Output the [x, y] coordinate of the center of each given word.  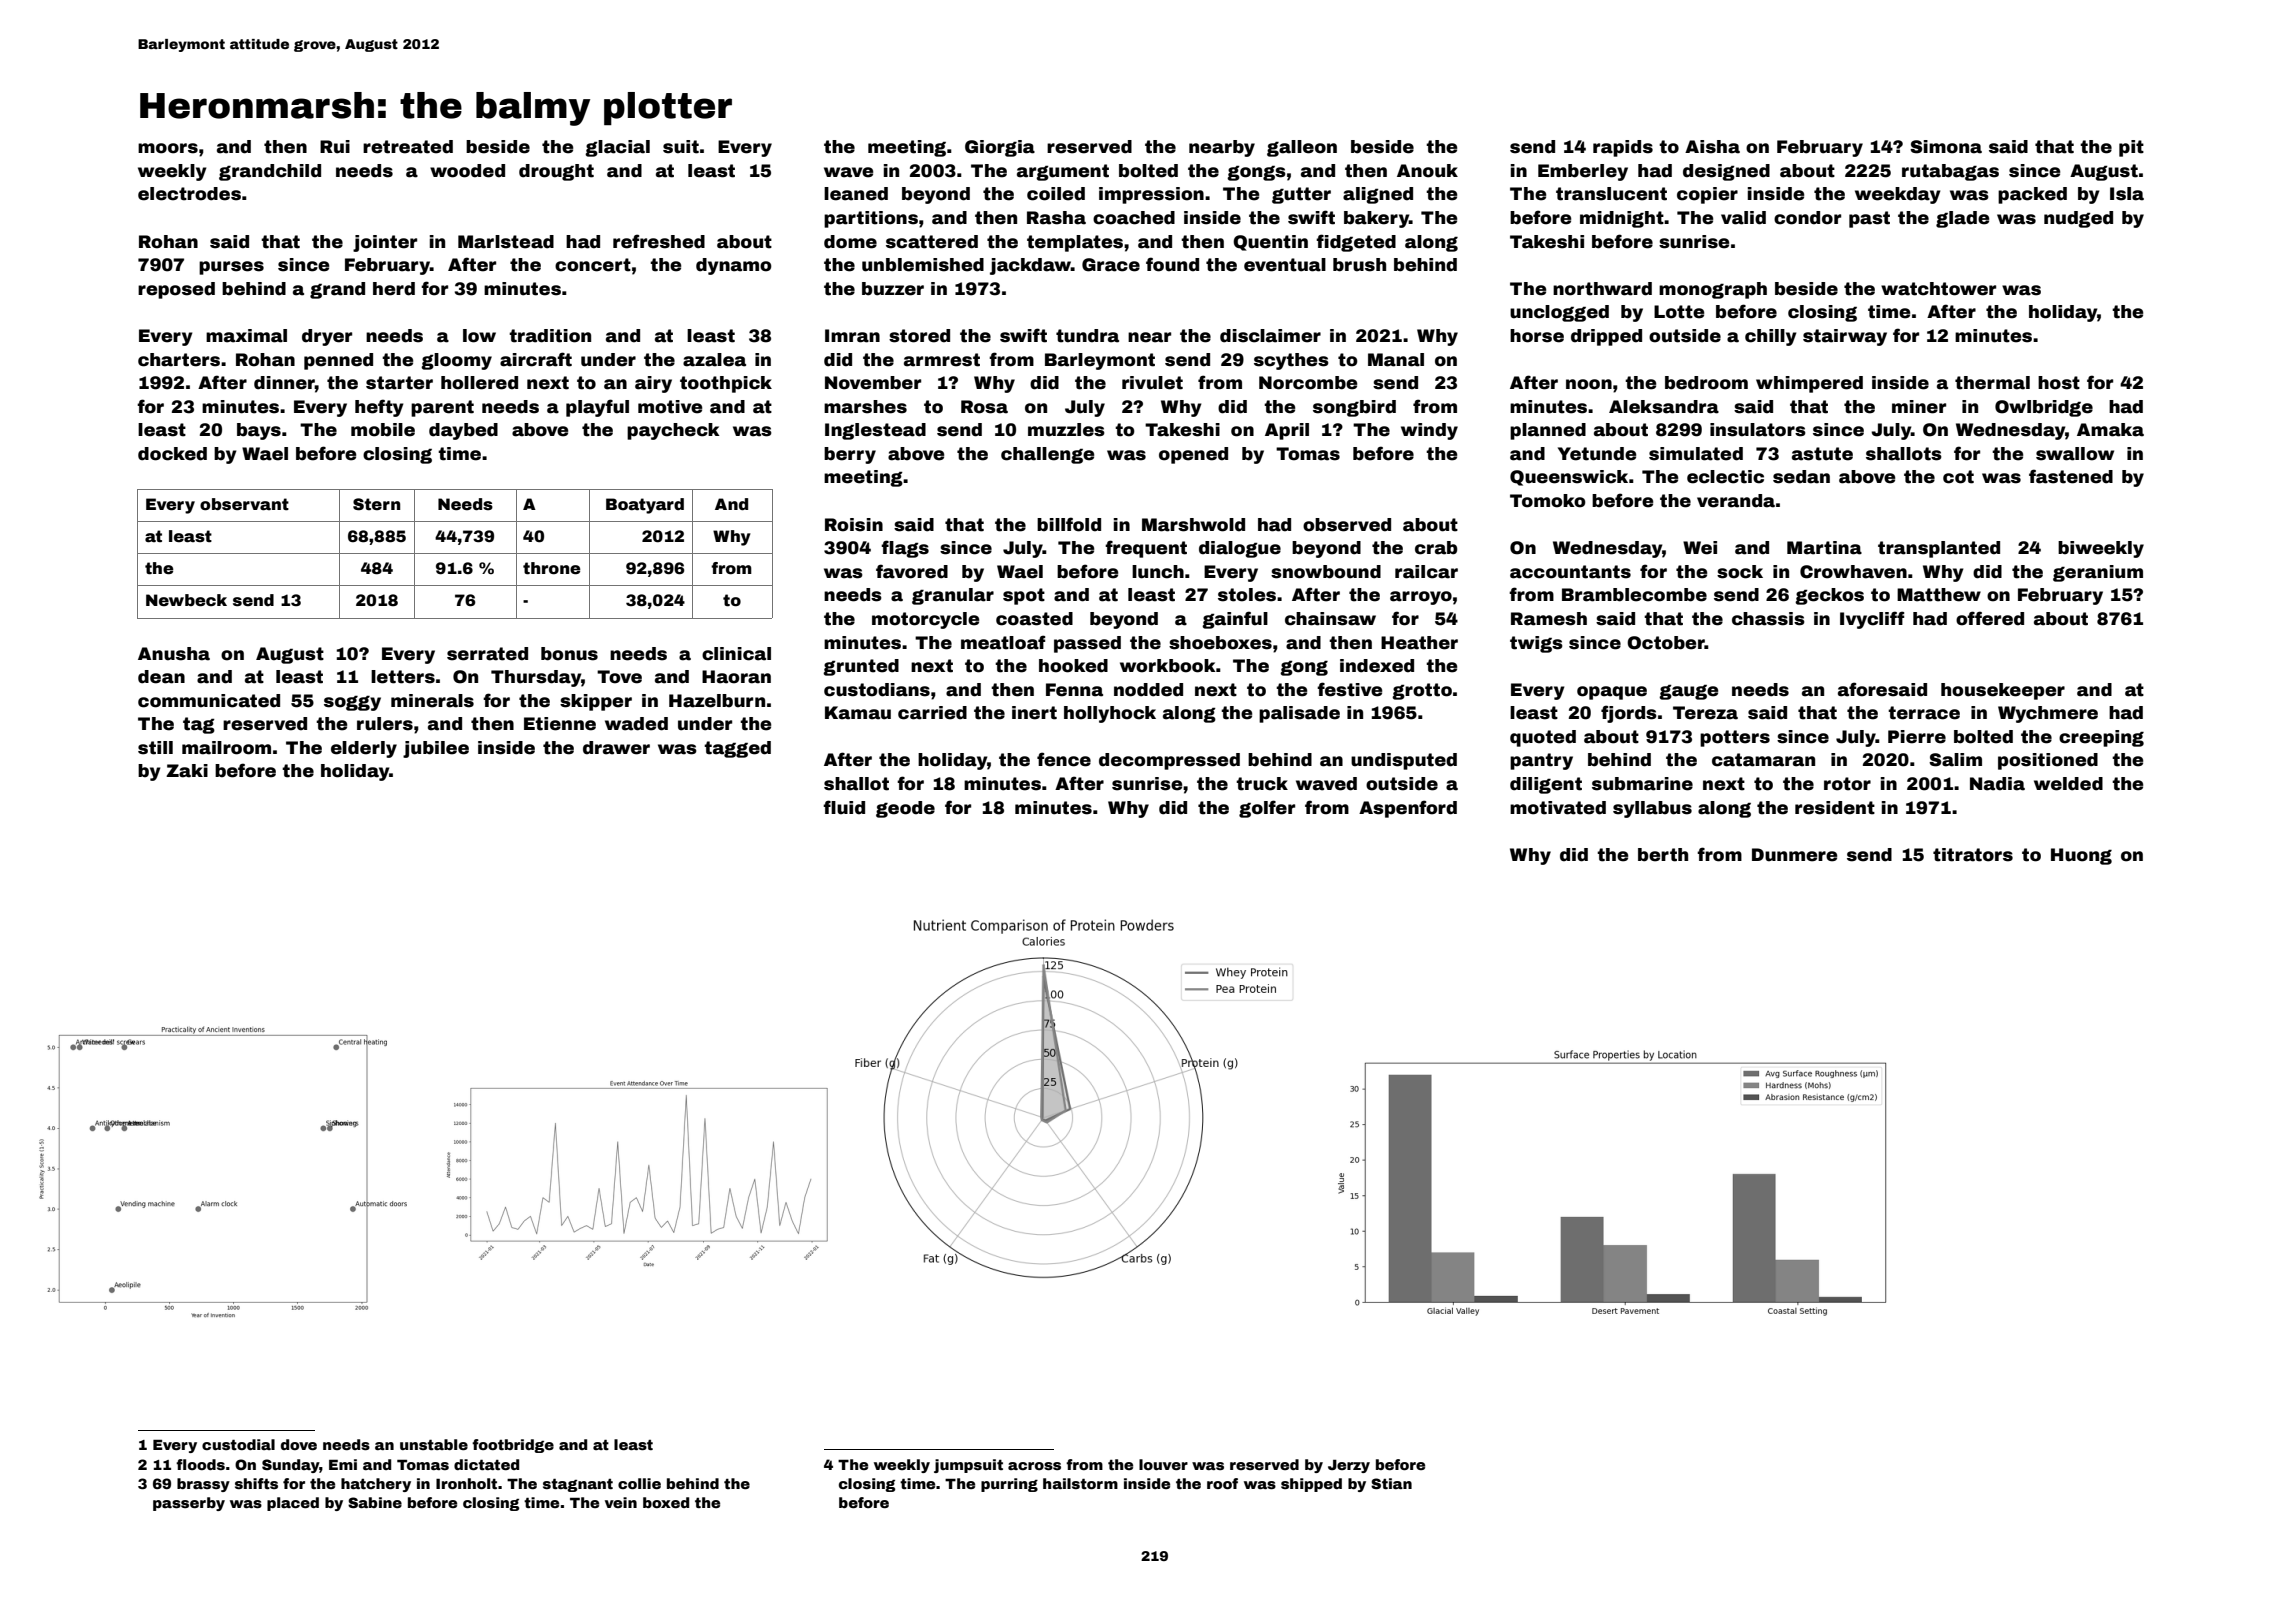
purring [1009, 1485]
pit [2131, 148]
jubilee [436, 749]
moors [168, 148]
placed [293, 1504]
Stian [1391, 1483]
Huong [2081, 856]
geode [905, 809]
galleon [1302, 148]
